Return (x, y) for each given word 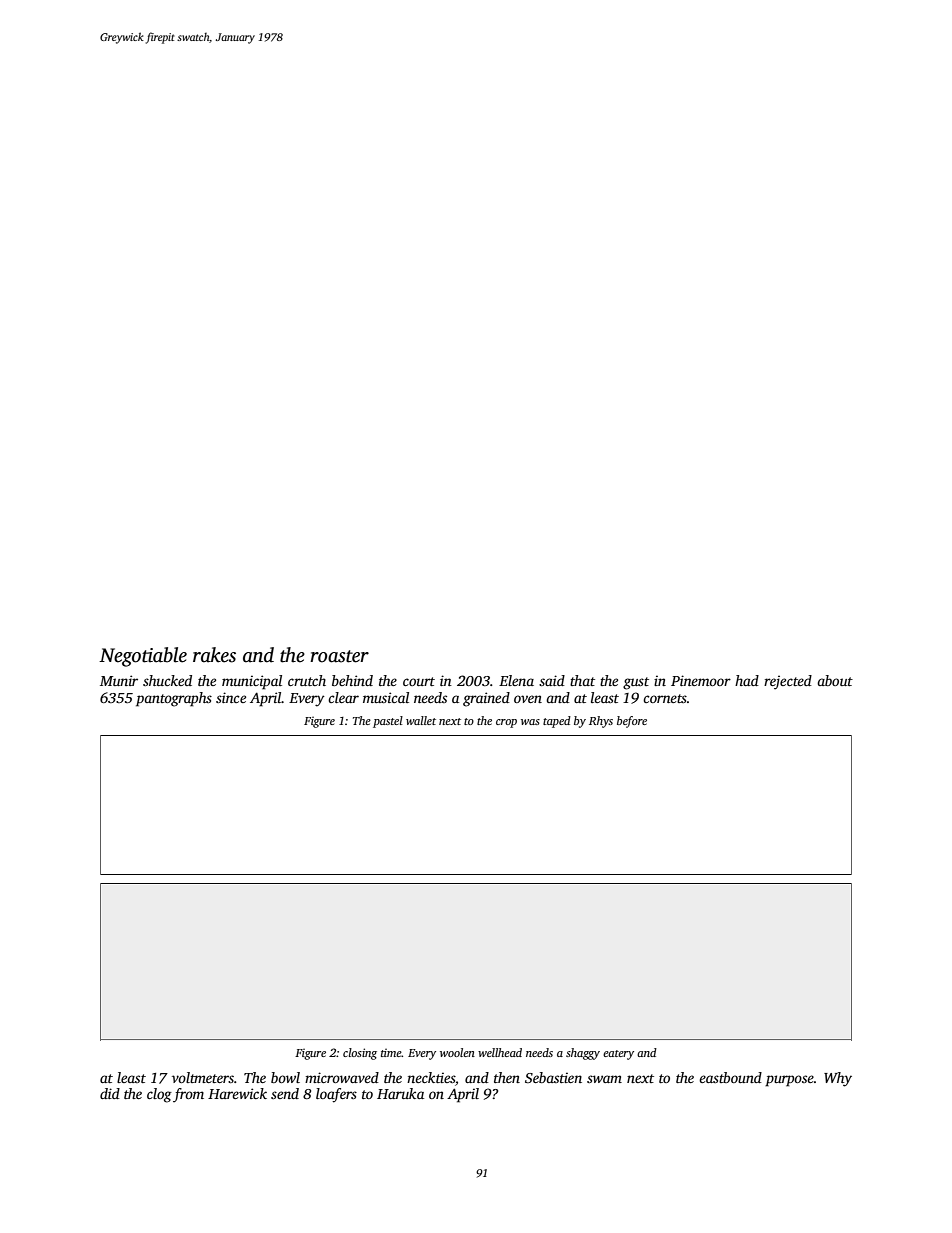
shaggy (583, 1054)
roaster (339, 656)
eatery (618, 1055)
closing (360, 1054)
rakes (214, 655)
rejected (788, 682)
